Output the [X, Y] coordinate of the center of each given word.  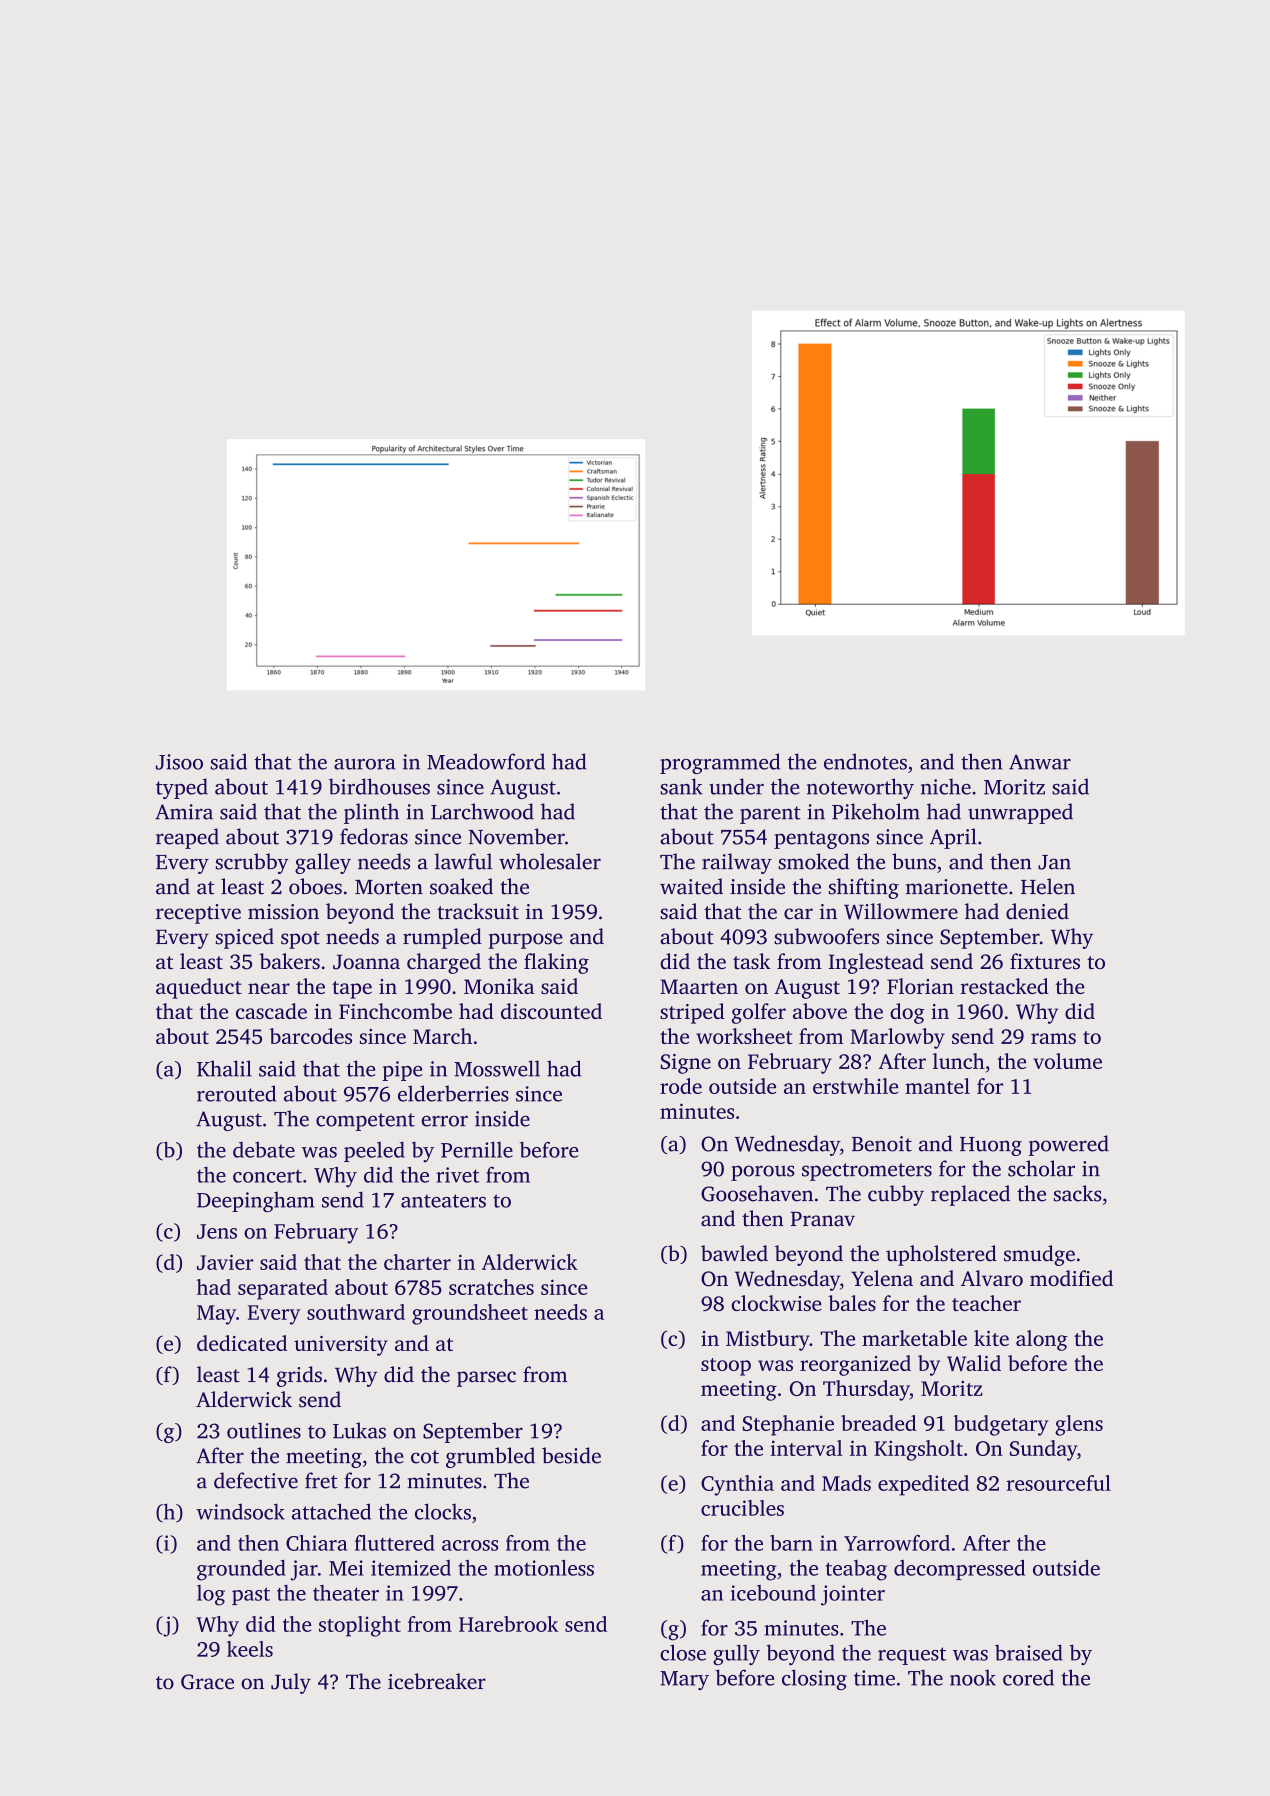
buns [914, 861]
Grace [207, 1682]
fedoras [374, 836]
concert [267, 1176]
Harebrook [508, 1624]
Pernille [477, 1150]
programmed [720, 763]
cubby [896, 1195]
